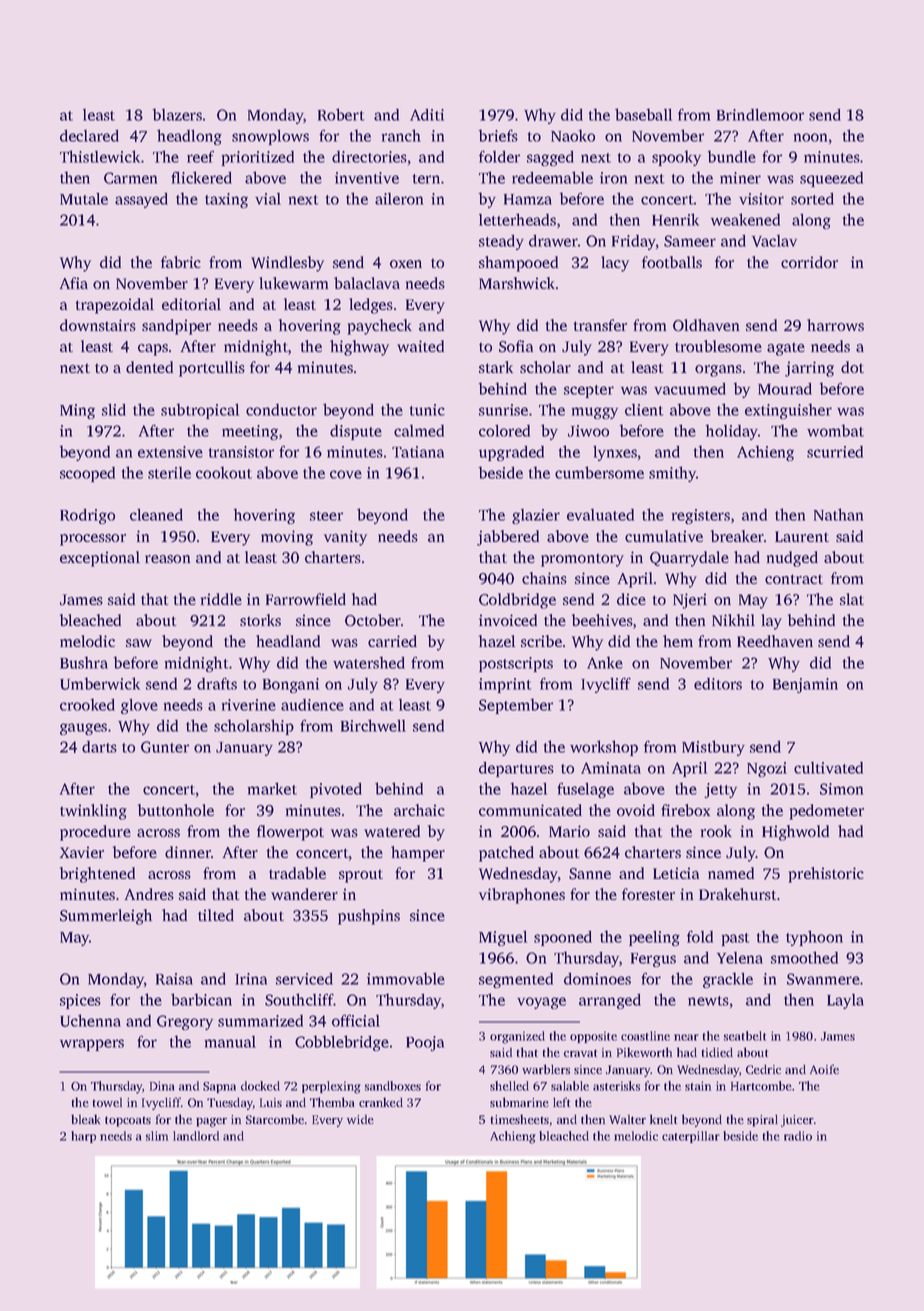 The width and height of the screenshot is (924, 1311). Describe the element at coordinates (522, 896) in the screenshot. I see `vibraphones` at that location.
